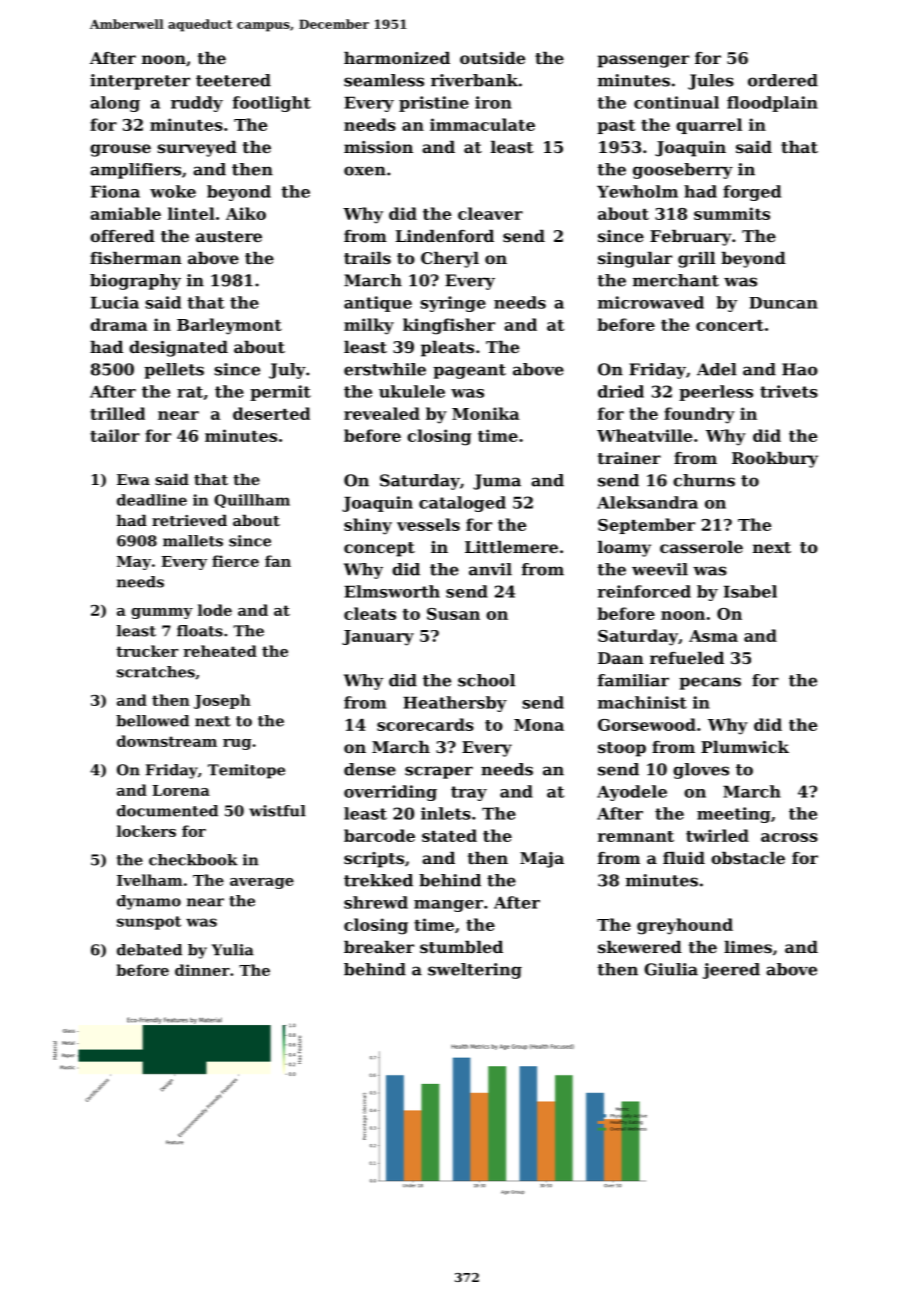  I want to click on Yulia, so click(233, 950).
